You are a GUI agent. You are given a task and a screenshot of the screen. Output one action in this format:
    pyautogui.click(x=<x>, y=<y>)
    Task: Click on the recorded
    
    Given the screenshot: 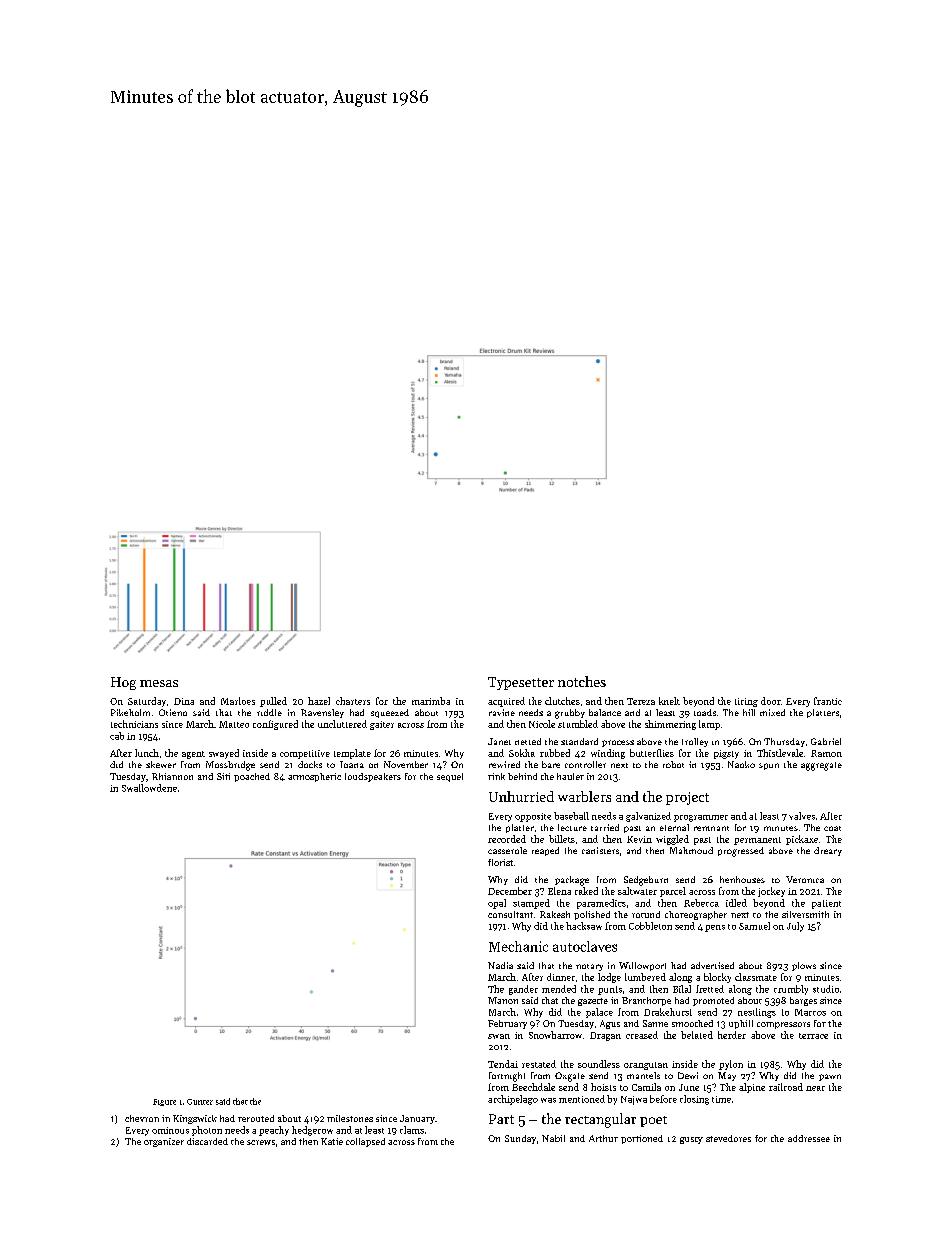 What is the action you would take?
    pyautogui.click(x=507, y=839)
